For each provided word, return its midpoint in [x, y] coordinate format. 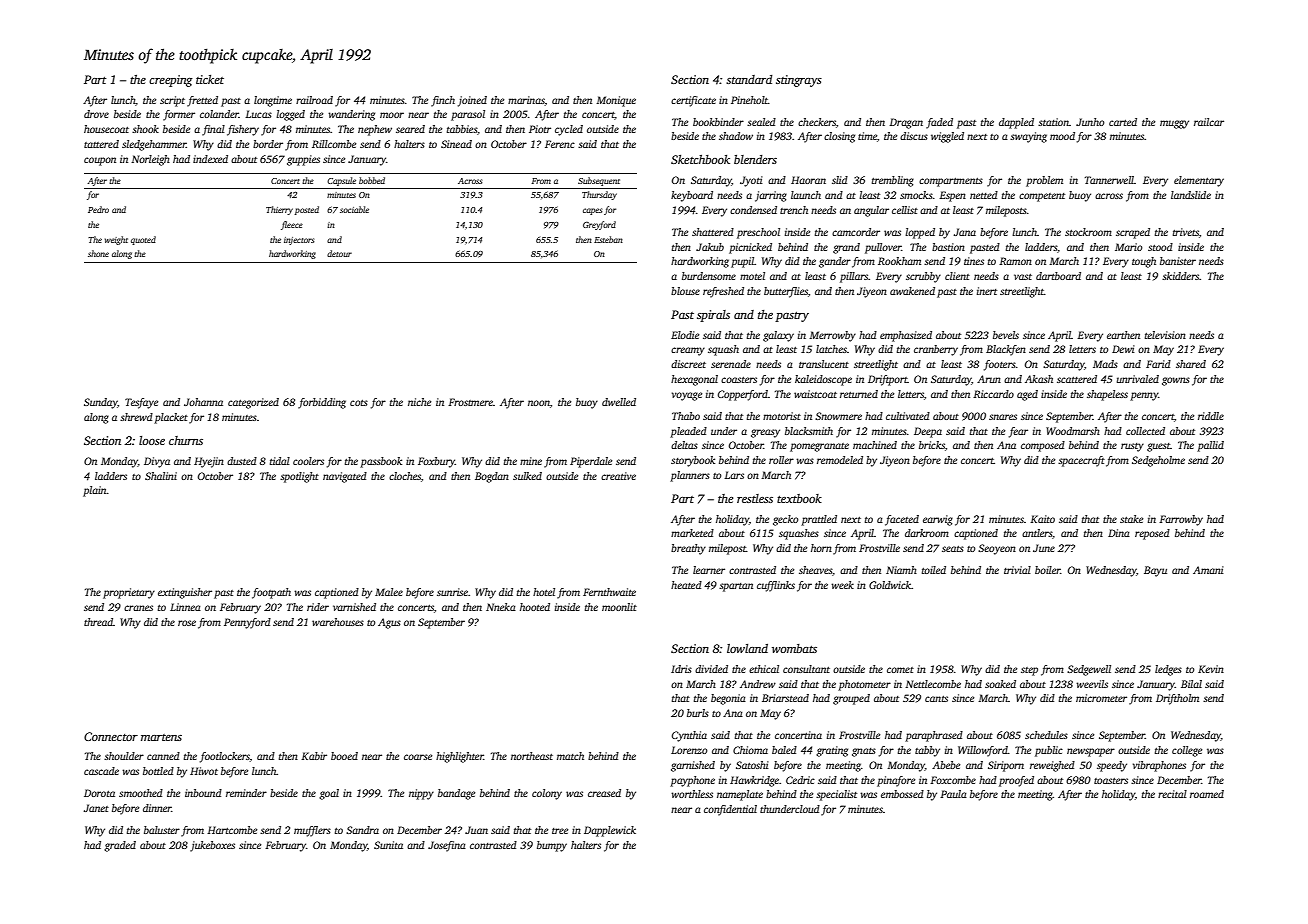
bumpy [552, 846]
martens [161, 737]
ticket [210, 79]
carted [1123, 122]
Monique [616, 101]
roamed [1207, 794]
